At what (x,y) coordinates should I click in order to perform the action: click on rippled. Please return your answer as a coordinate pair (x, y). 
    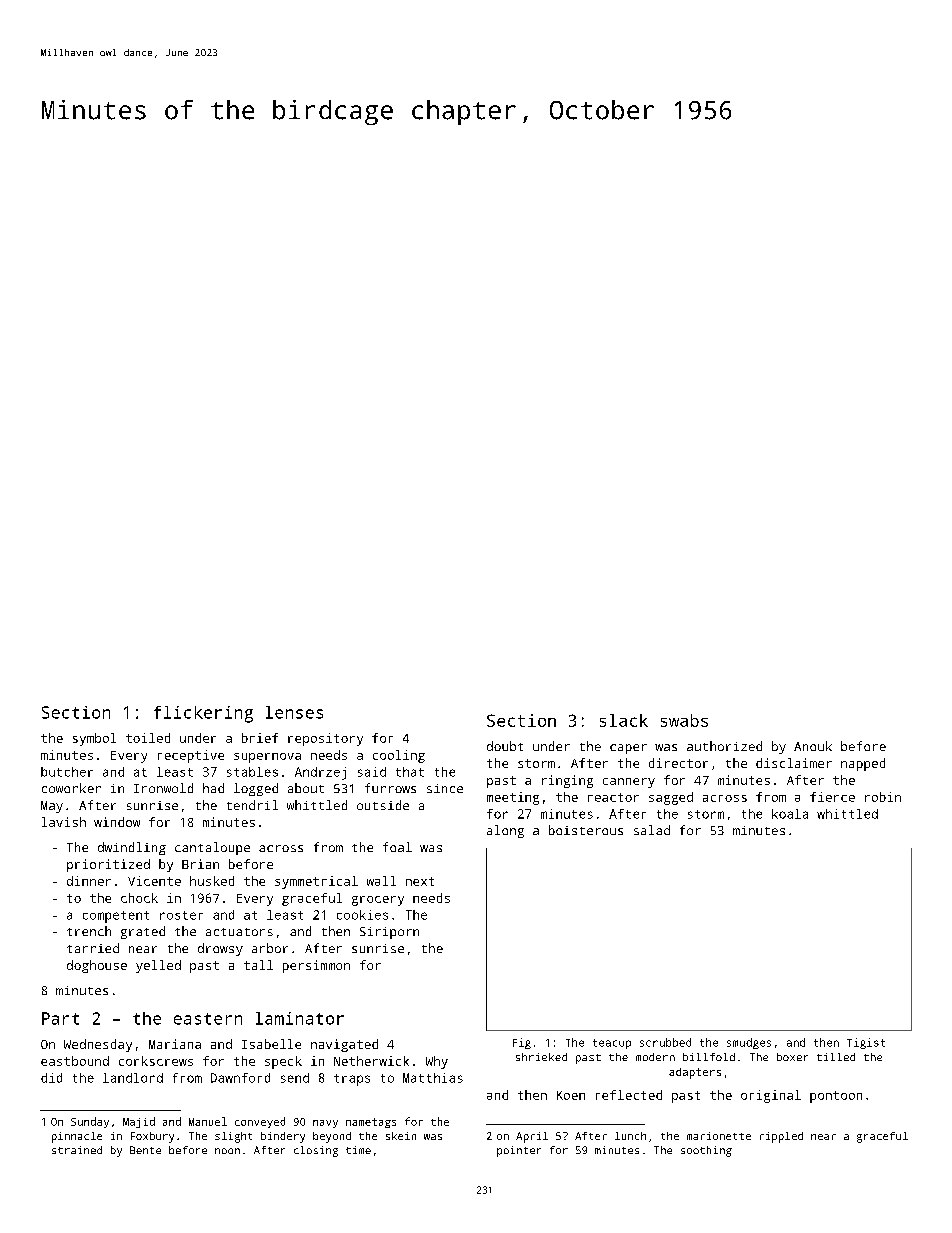
    Looking at the image, I should click on (781, 1137).
